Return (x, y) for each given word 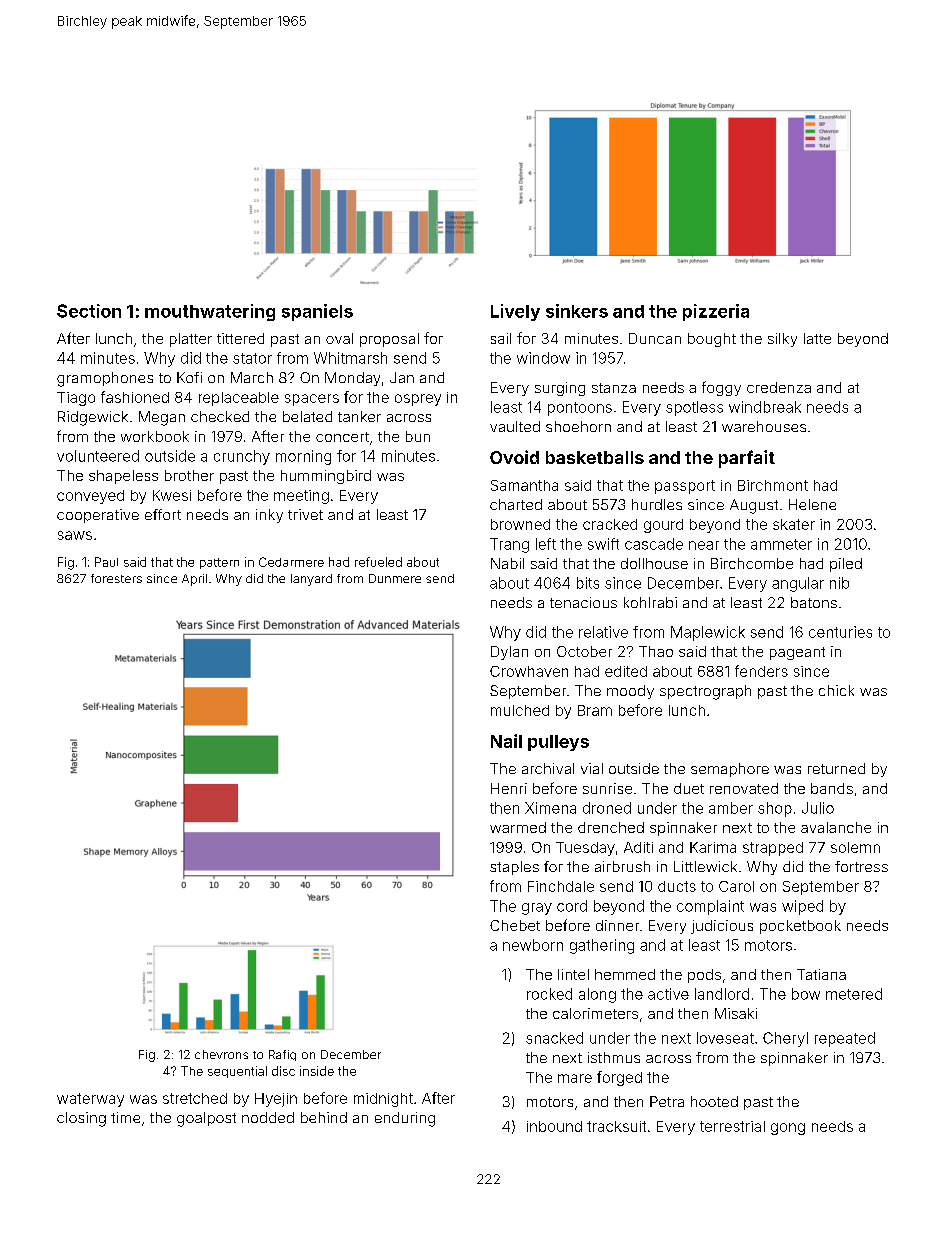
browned (520, 524)
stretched (195, 1098)
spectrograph (705, 692)
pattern (219, 563)
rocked (549, 994)
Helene (812, 504)
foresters (116, 578)
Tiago (76, 399)
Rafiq (282, 1055)
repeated (845, 1039)
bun (418, 436)
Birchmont (773, 485)
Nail (506, 741)
